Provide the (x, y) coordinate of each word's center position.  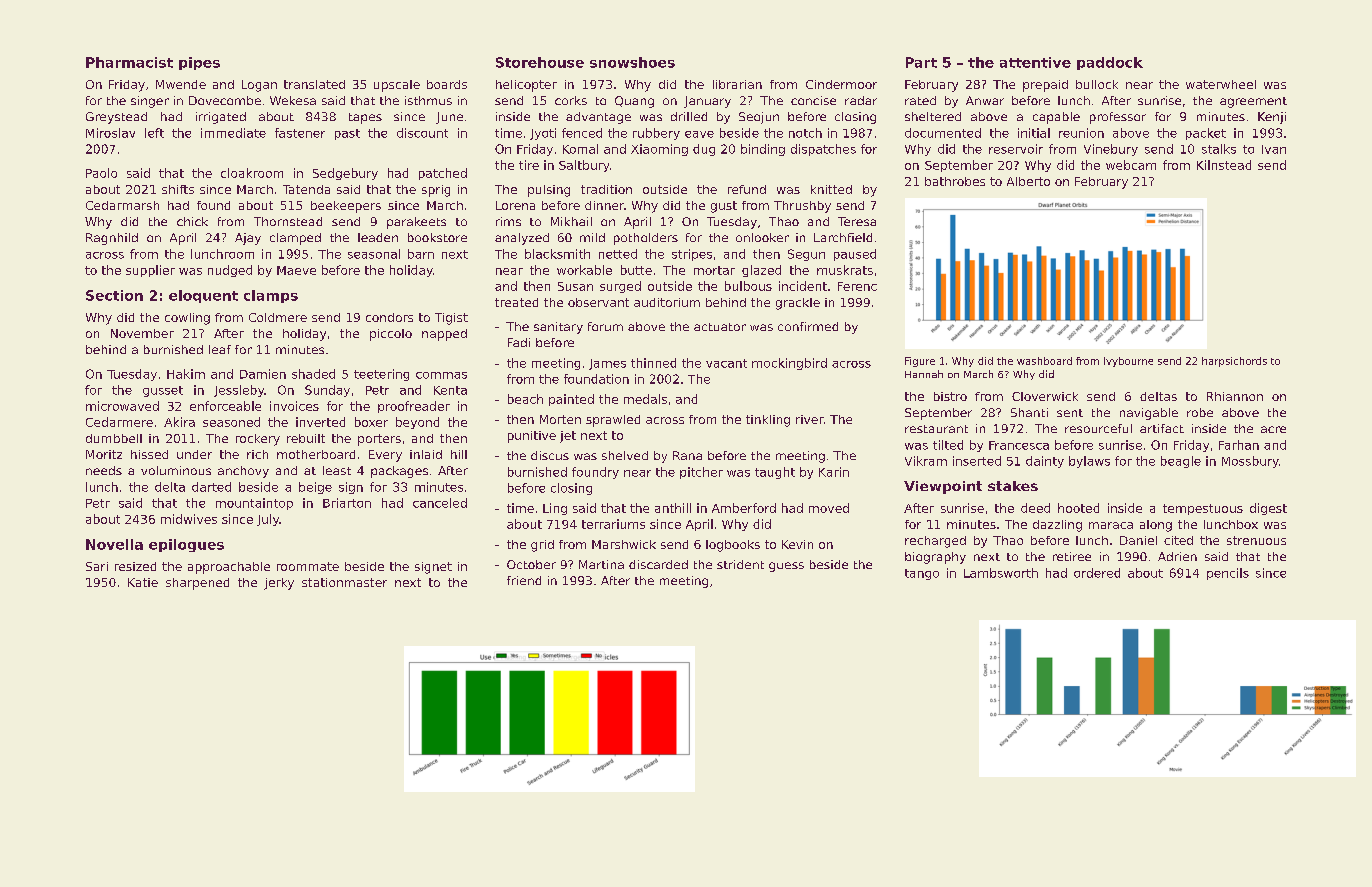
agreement (1253, 102)
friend (524, 580)
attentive (1035, 62)
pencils (1228, 574)
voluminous (176, 470)
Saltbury (584, 166)
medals (645, 399)
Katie (143, 582)
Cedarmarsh (122, 205)
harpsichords (1234, 362)
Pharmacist (129, 62)
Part (921, 62)
